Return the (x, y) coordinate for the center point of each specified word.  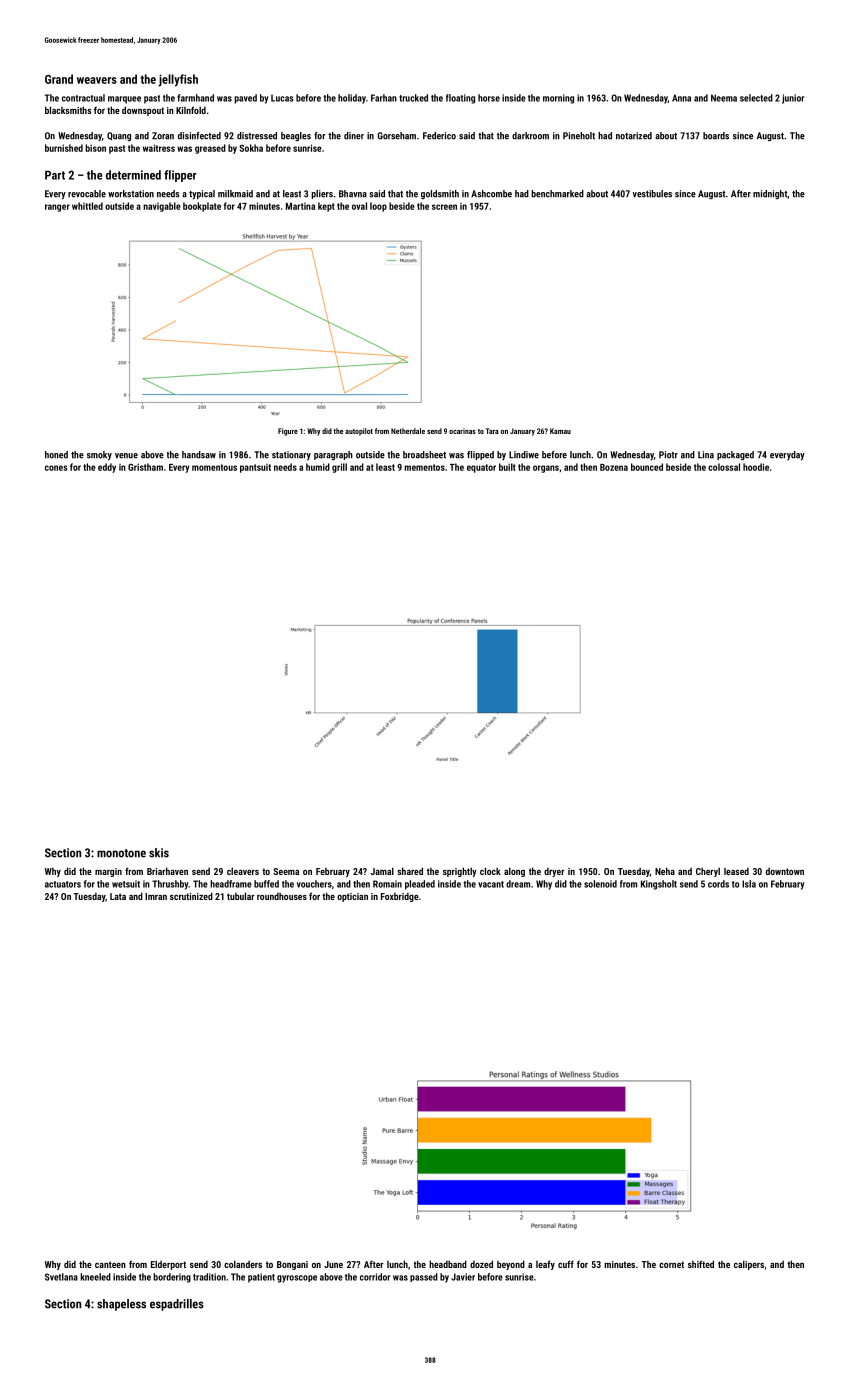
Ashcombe (491, 194)
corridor (375, 1277)
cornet (671, 1264)
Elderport (168, 1265)
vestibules (652, 194)
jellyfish (178, 80)
